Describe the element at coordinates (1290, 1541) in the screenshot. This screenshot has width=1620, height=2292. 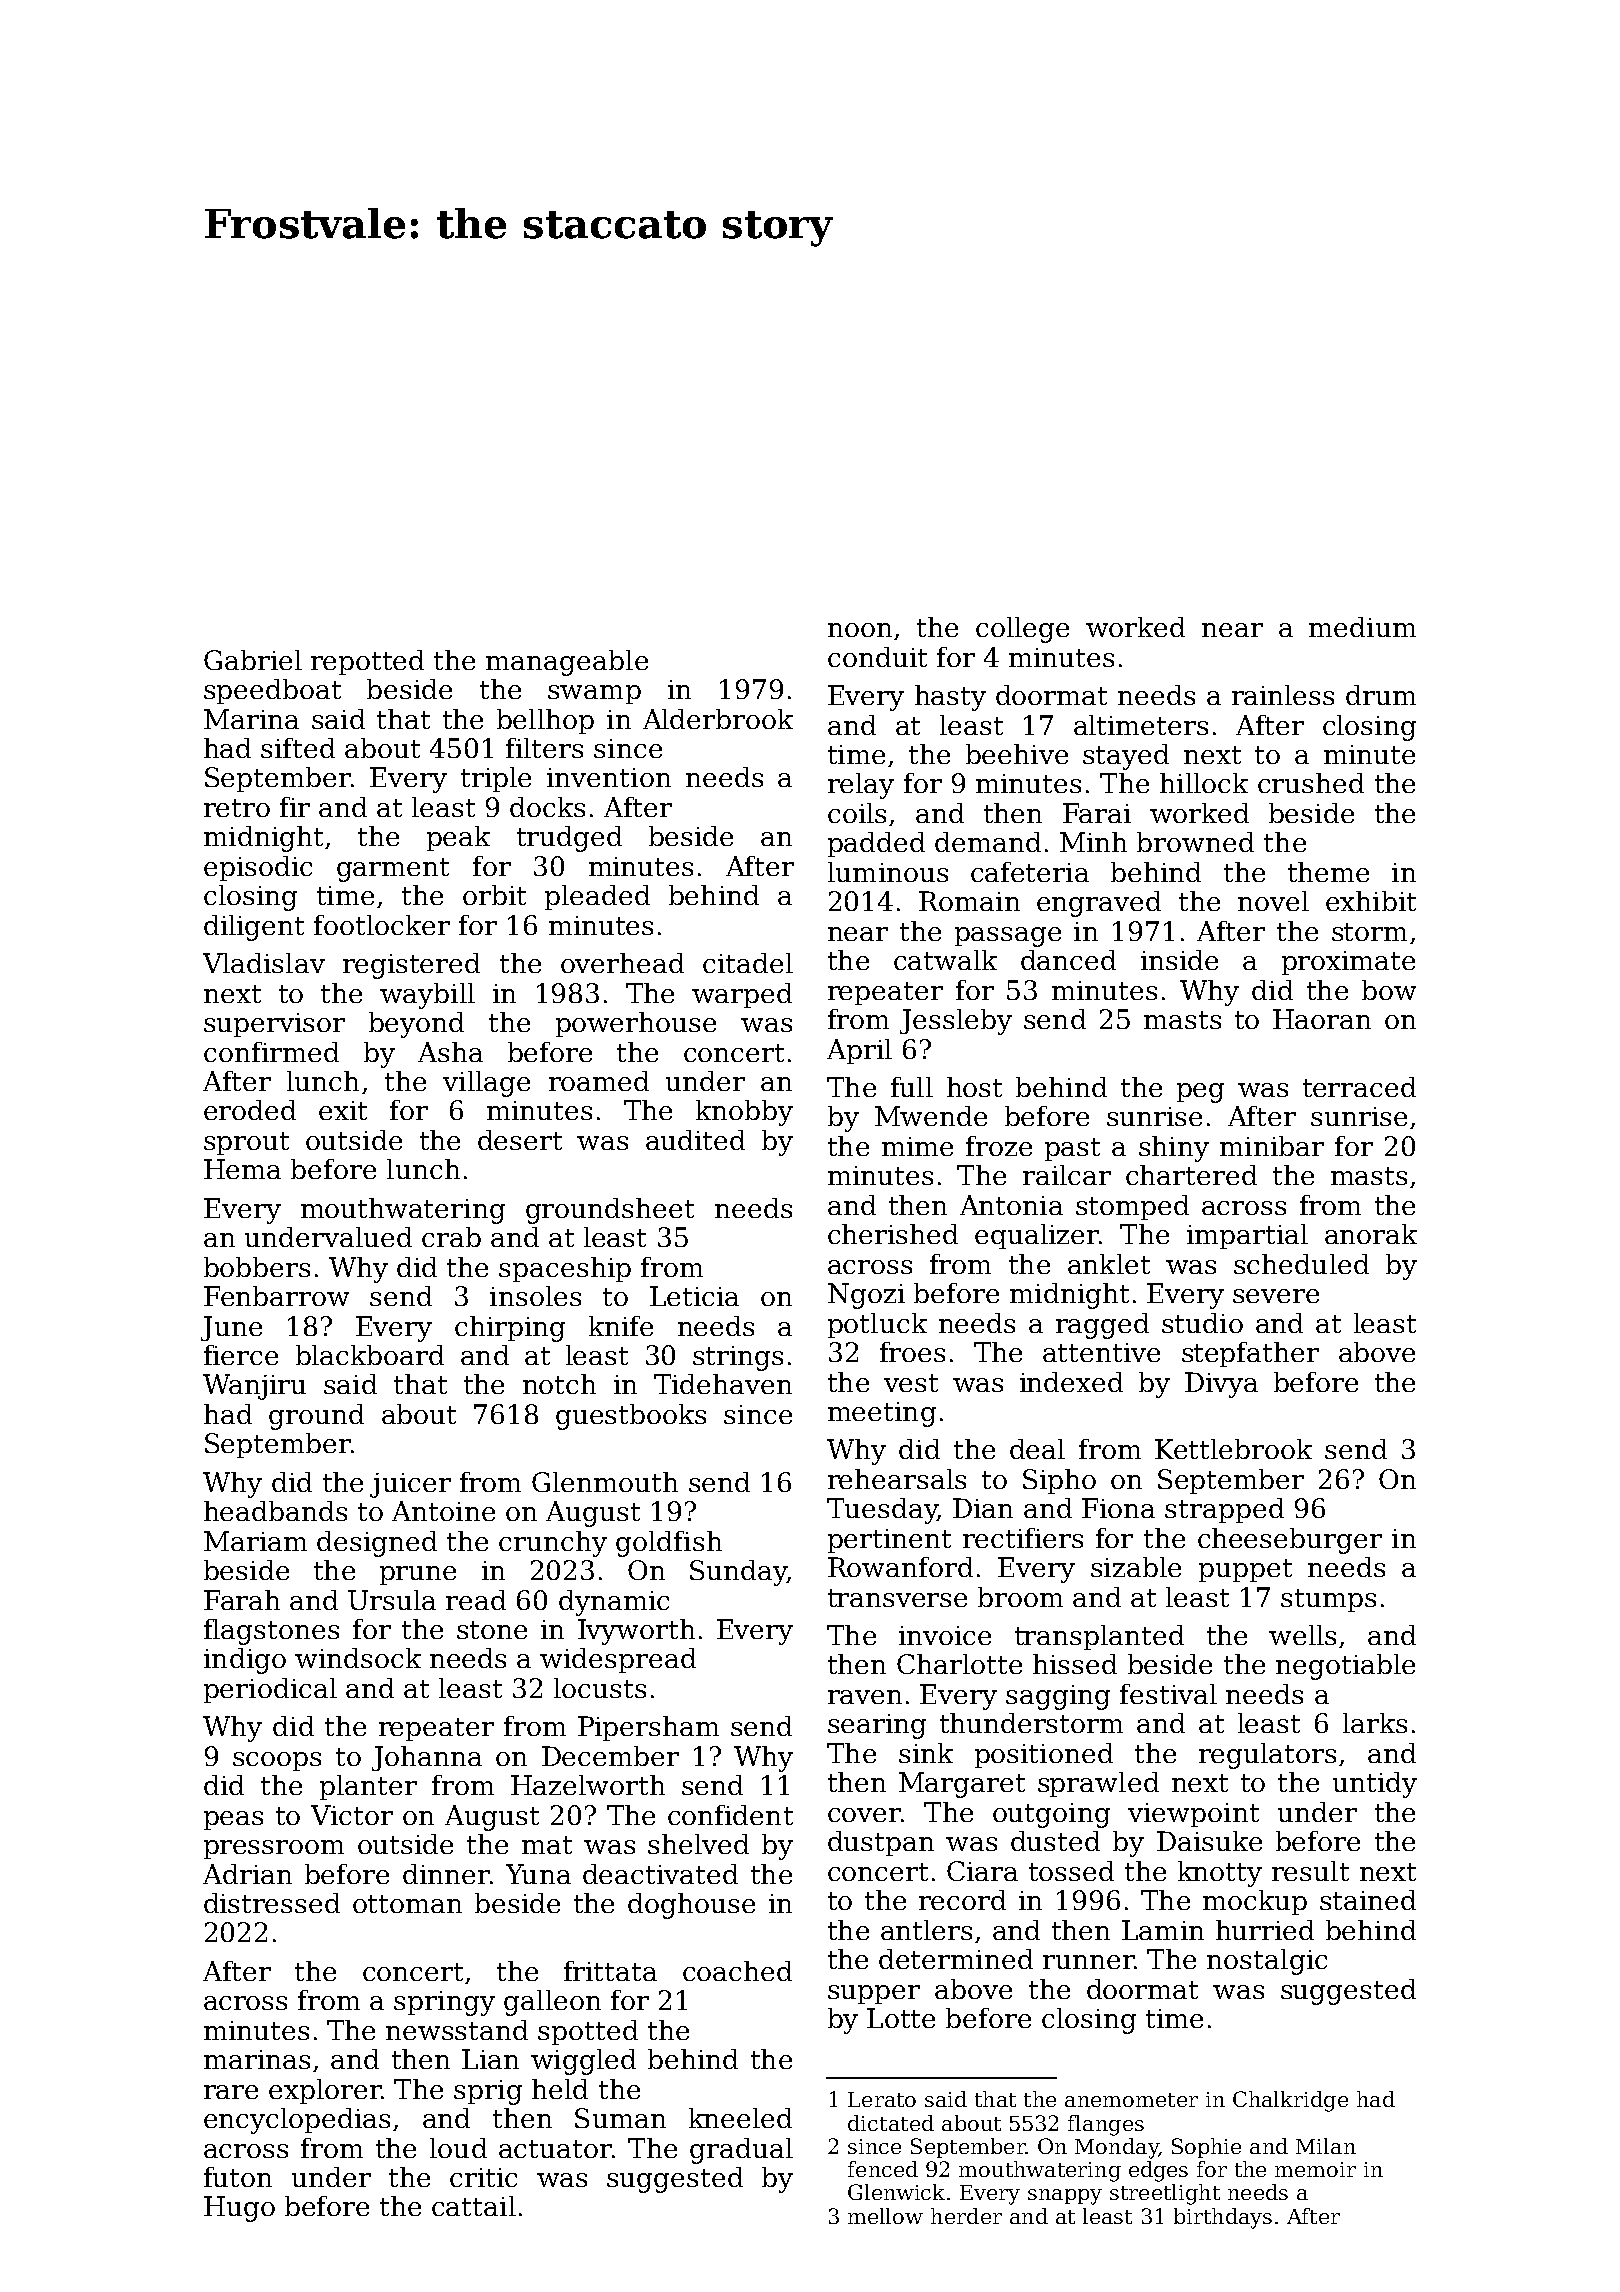
I see `cheeseburger` at that location.
